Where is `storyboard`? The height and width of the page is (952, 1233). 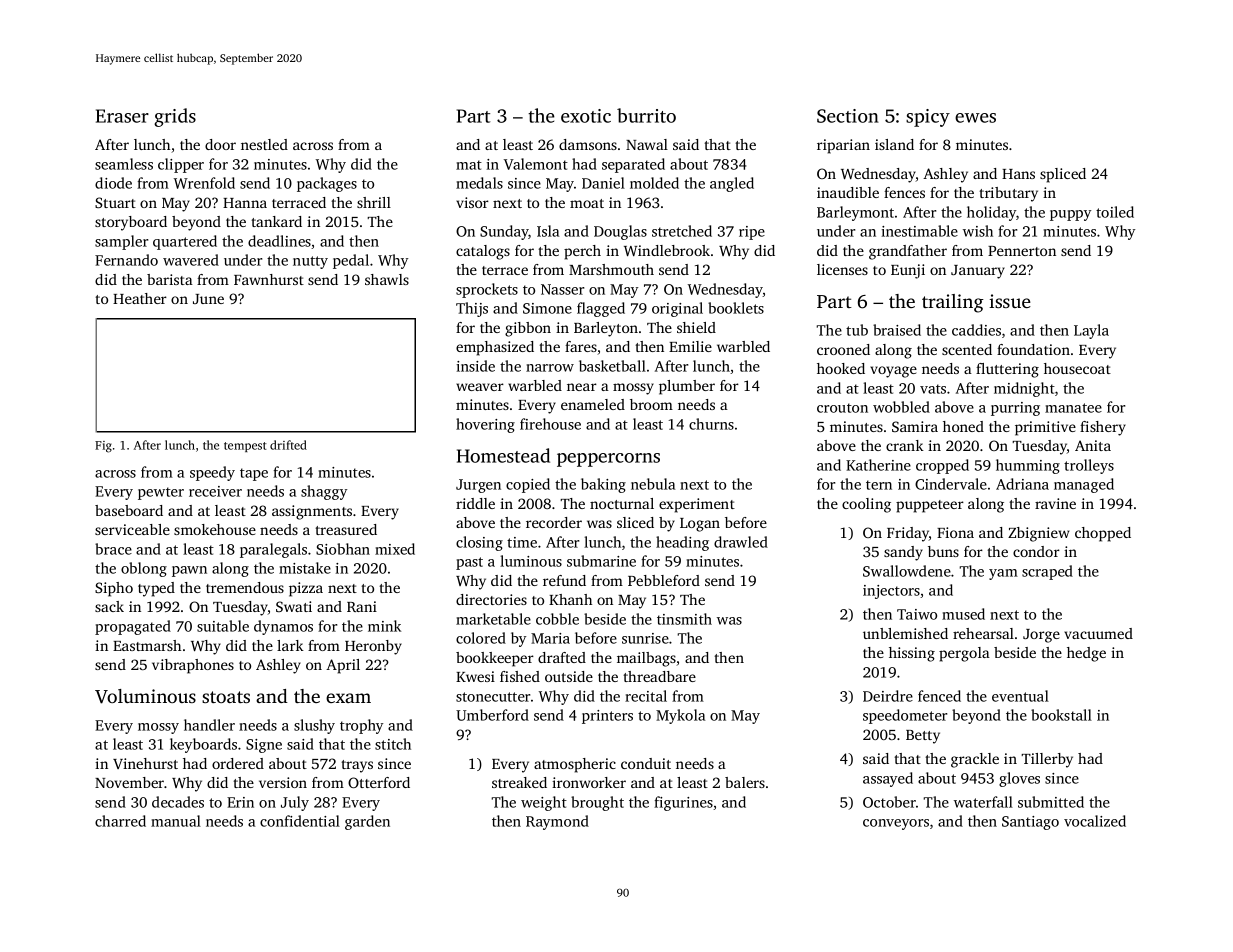 storyboard is located at coordinates (131, 223).
